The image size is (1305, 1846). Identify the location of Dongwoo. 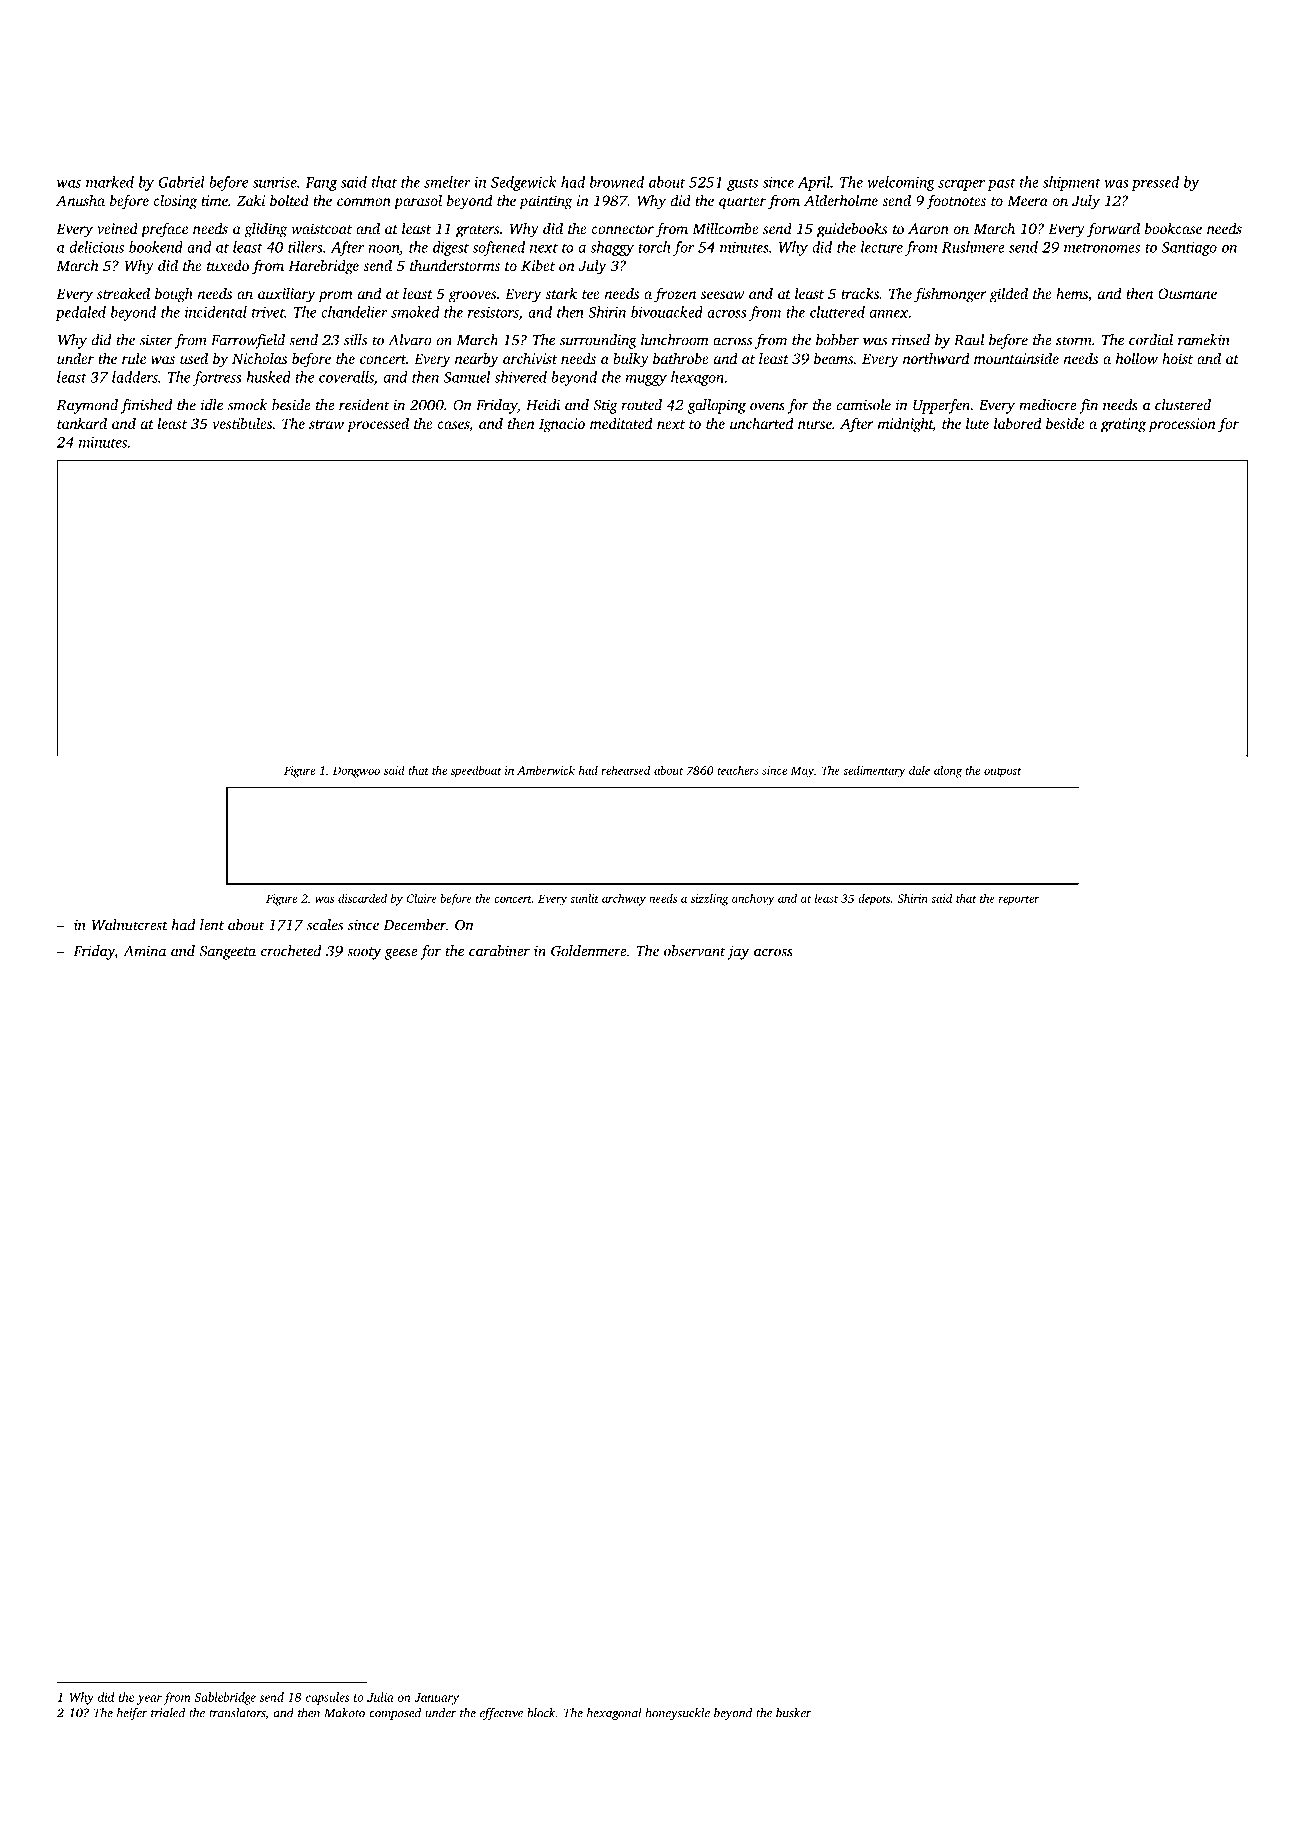
(356, 772).
